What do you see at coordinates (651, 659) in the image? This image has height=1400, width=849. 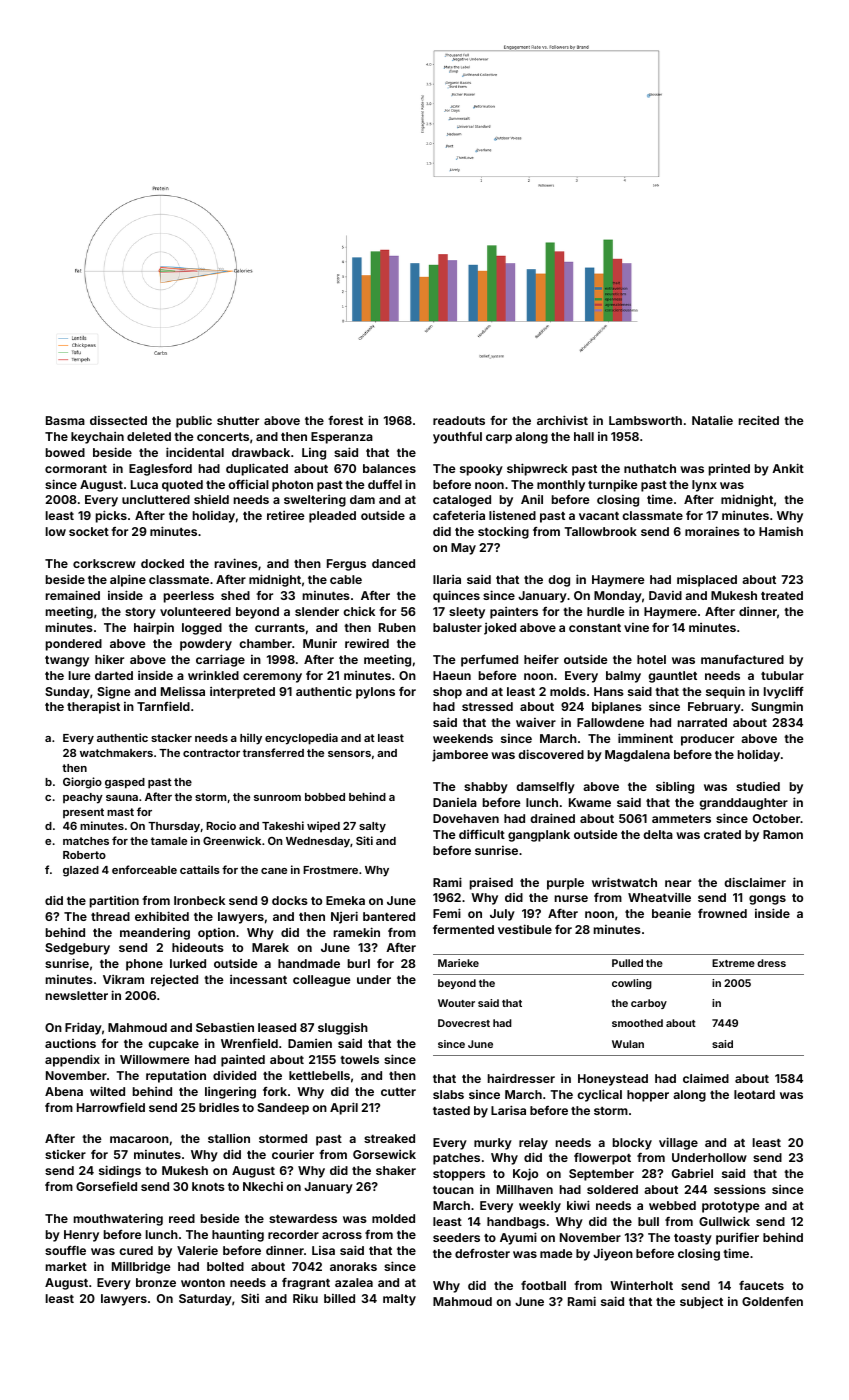 I see `hotel` at bounding box center [651, 659].
